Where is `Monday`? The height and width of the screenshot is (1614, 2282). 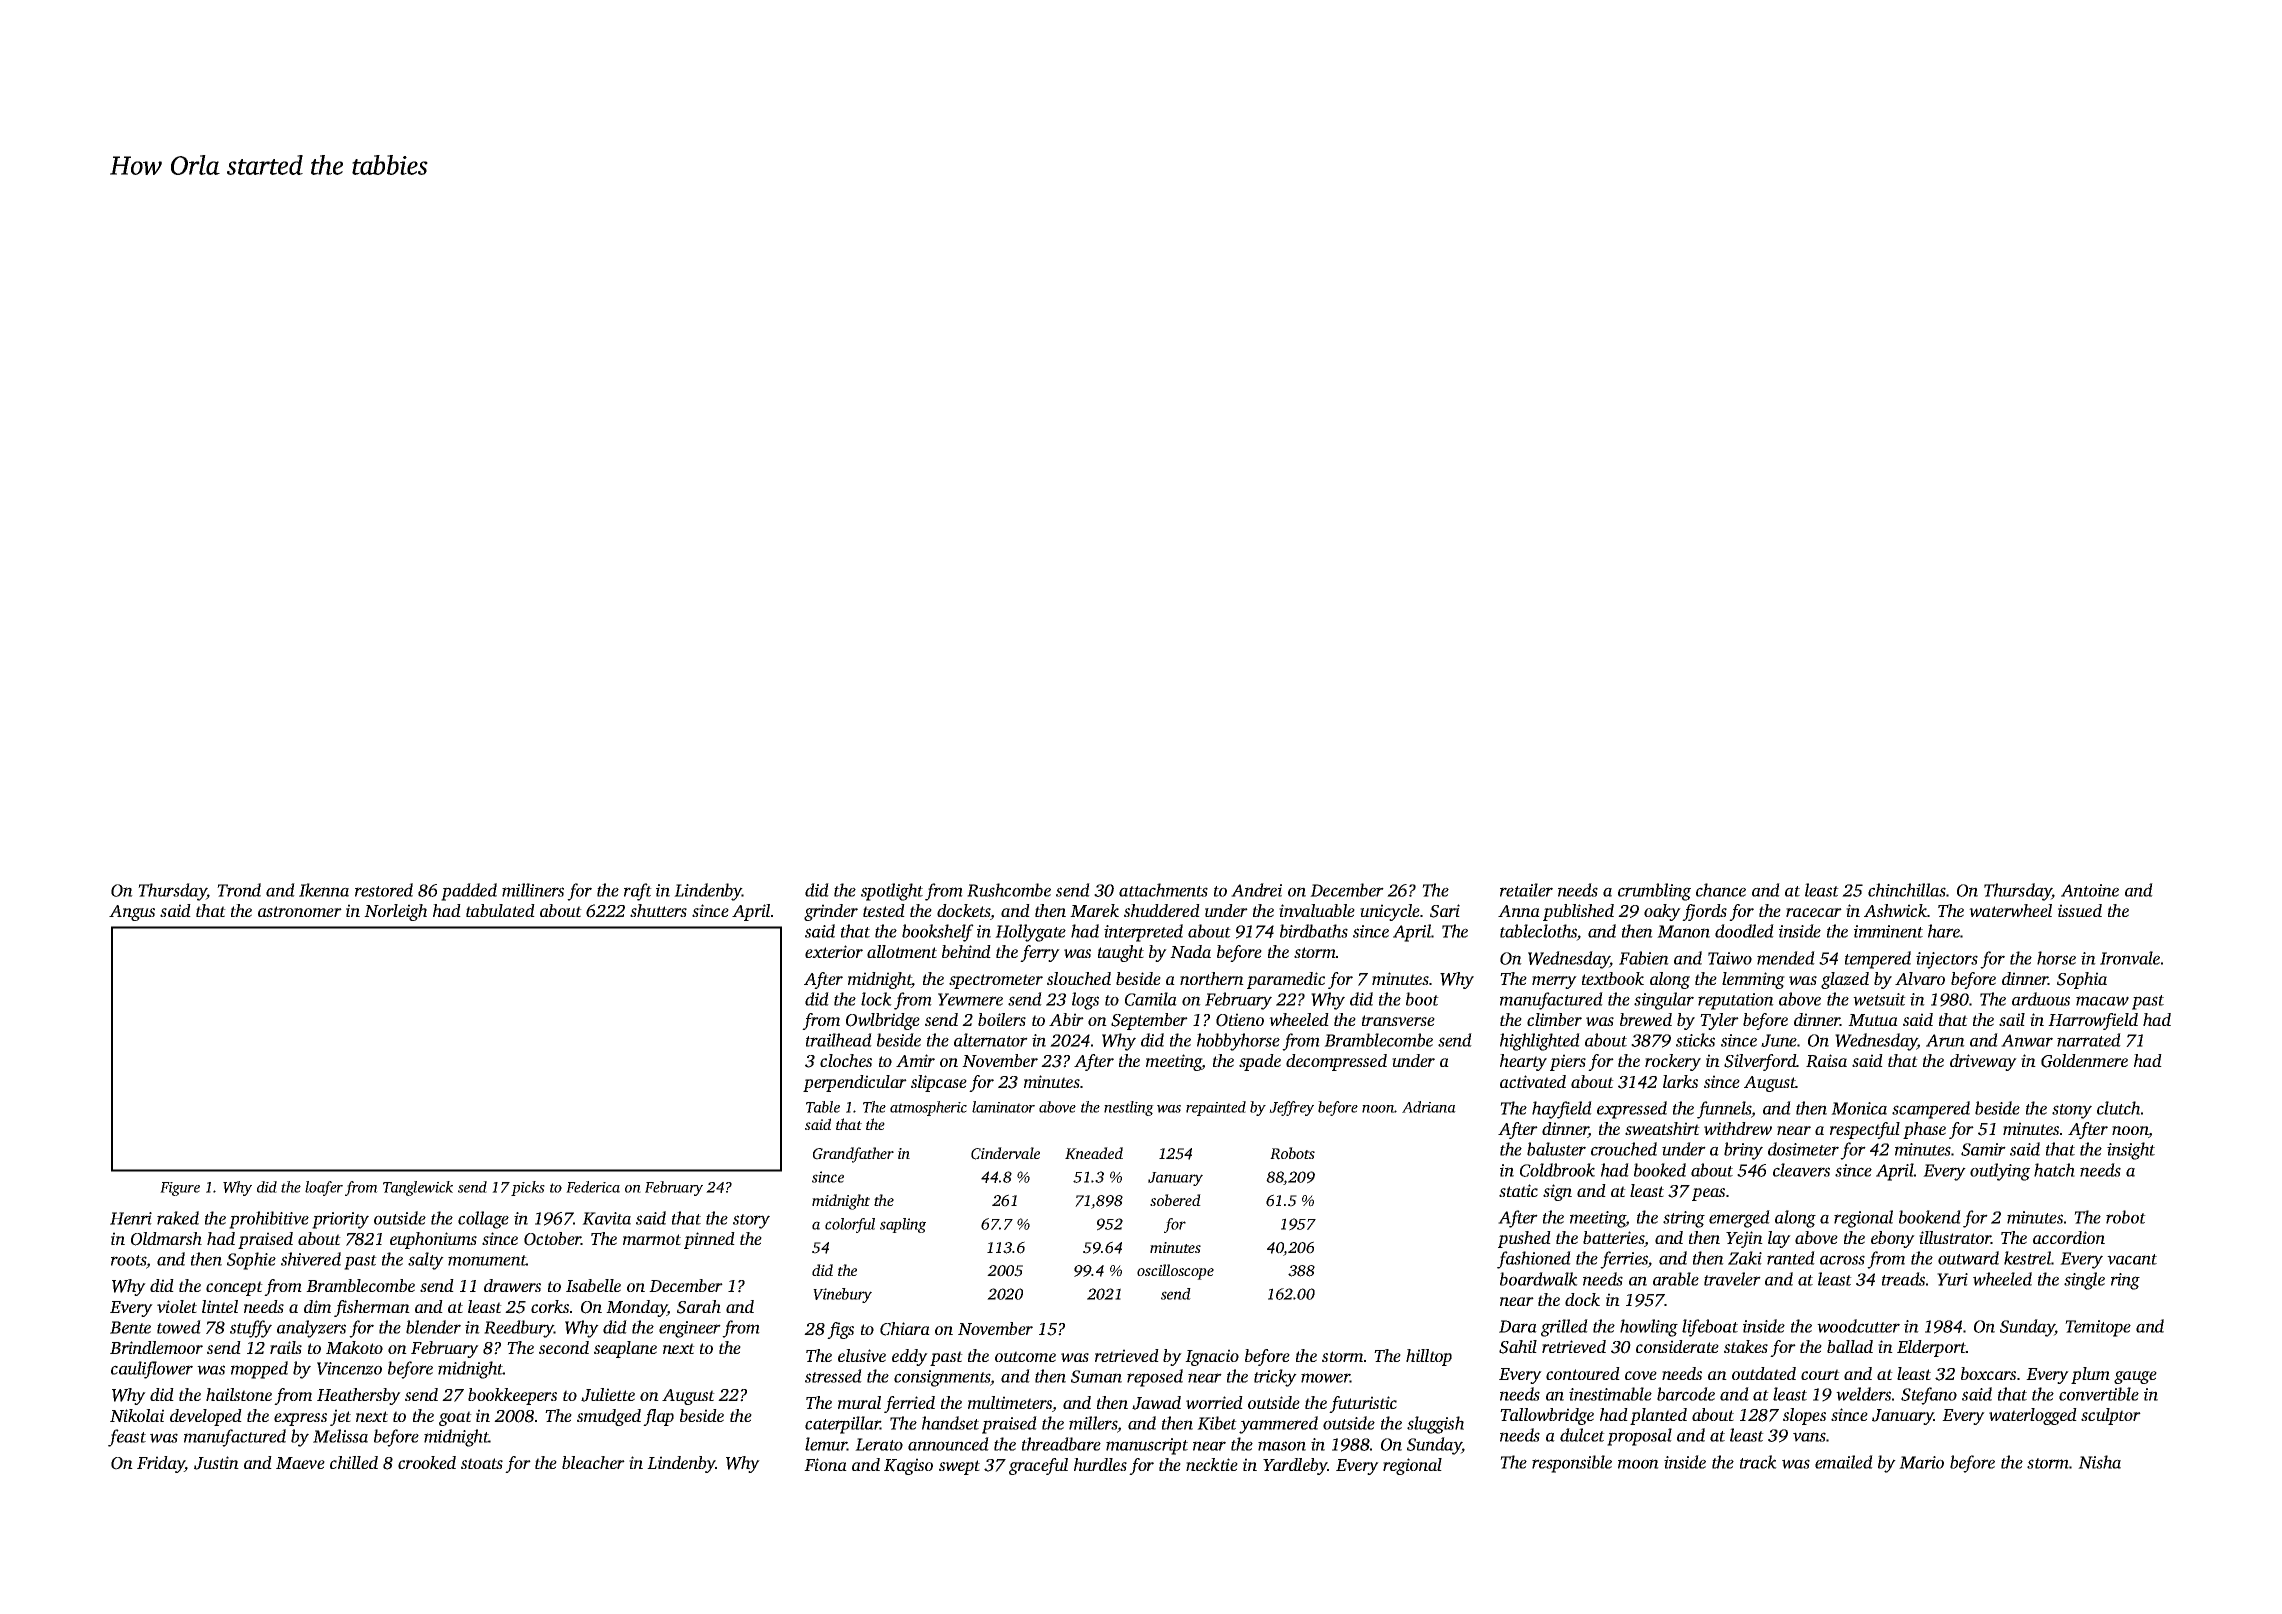
Monday is located at coordinates (636, 1308).
